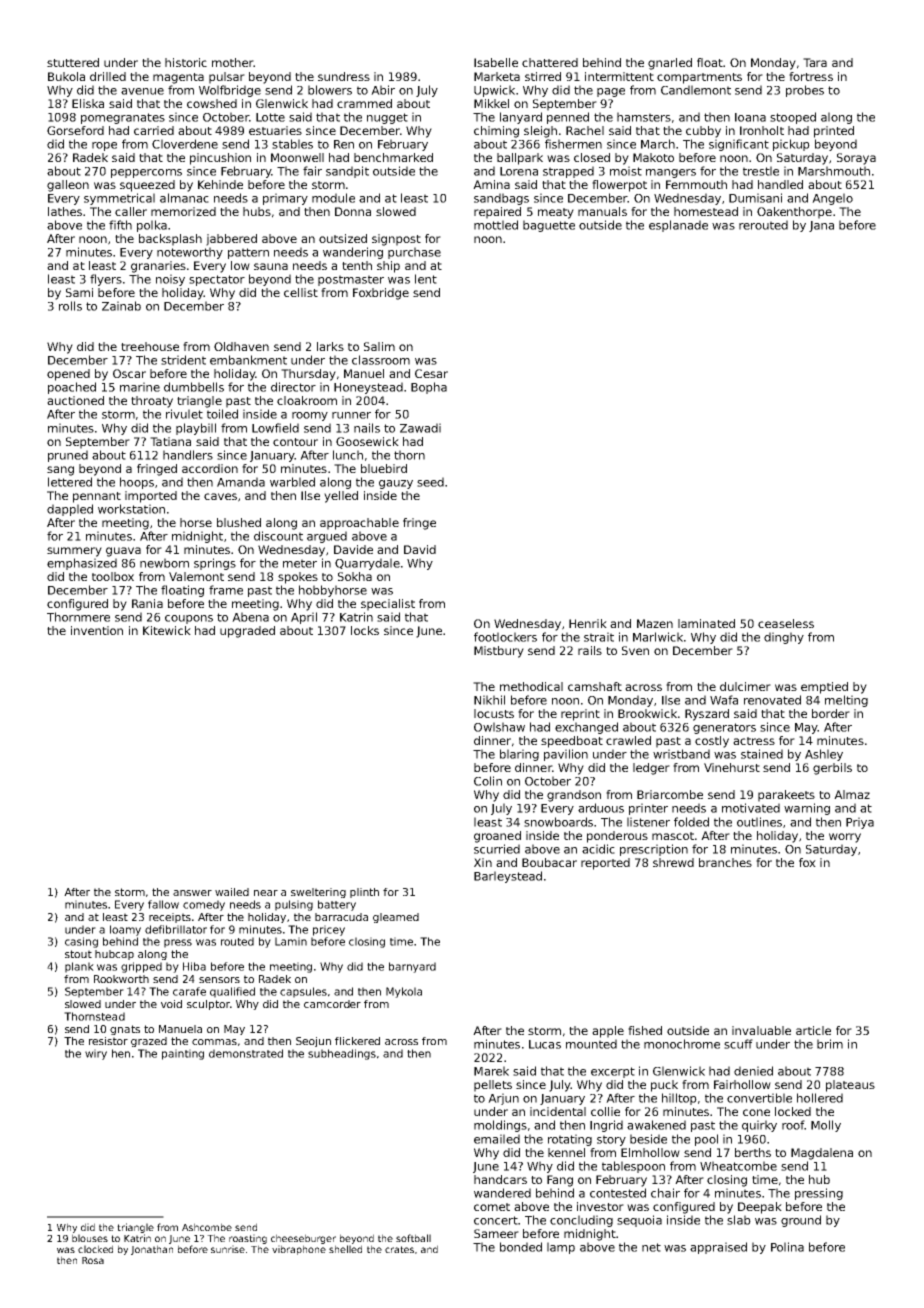 This document has height=1308, width=924. Describe the element at coordinates (248, 360) in the document. I see `embankment` at that location.
